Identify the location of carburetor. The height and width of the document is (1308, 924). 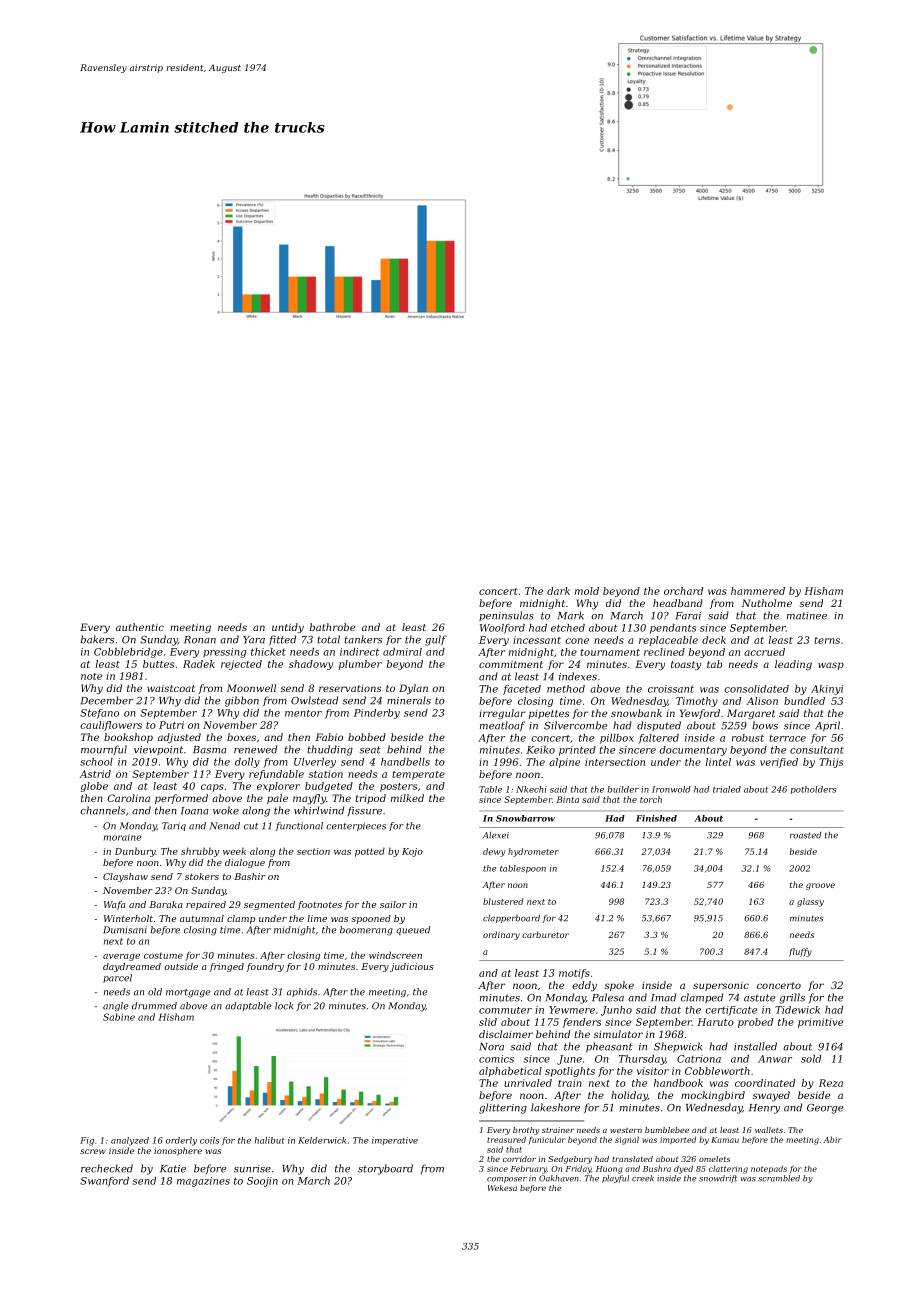
(545, 934).
